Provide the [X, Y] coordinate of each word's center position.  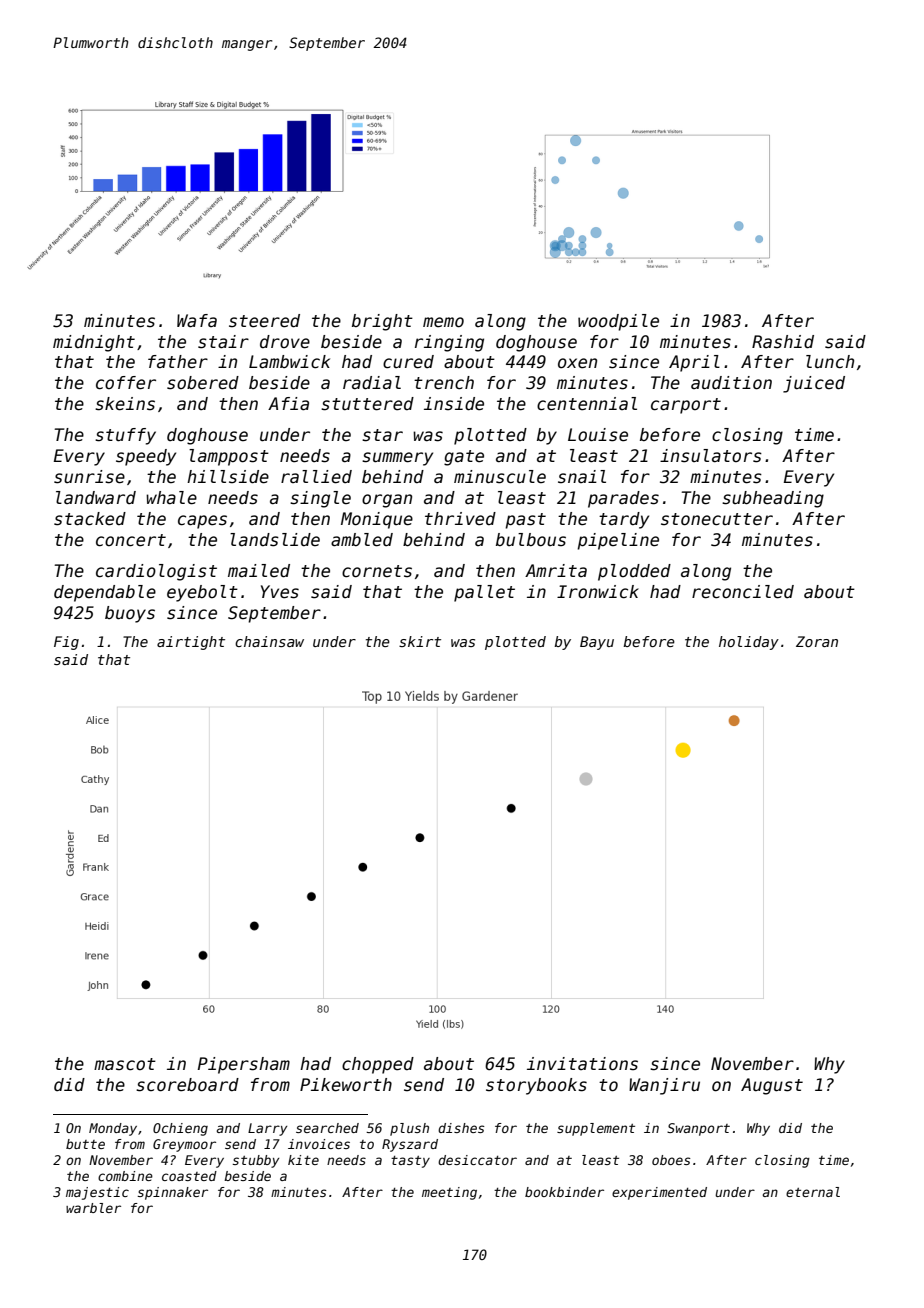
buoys [130, 614]
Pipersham [244, 1065]
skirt [420, 641]
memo [443, 322]
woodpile [618, 322]
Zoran [817, 641]
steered [264, 321]
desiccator [477, 1160]
